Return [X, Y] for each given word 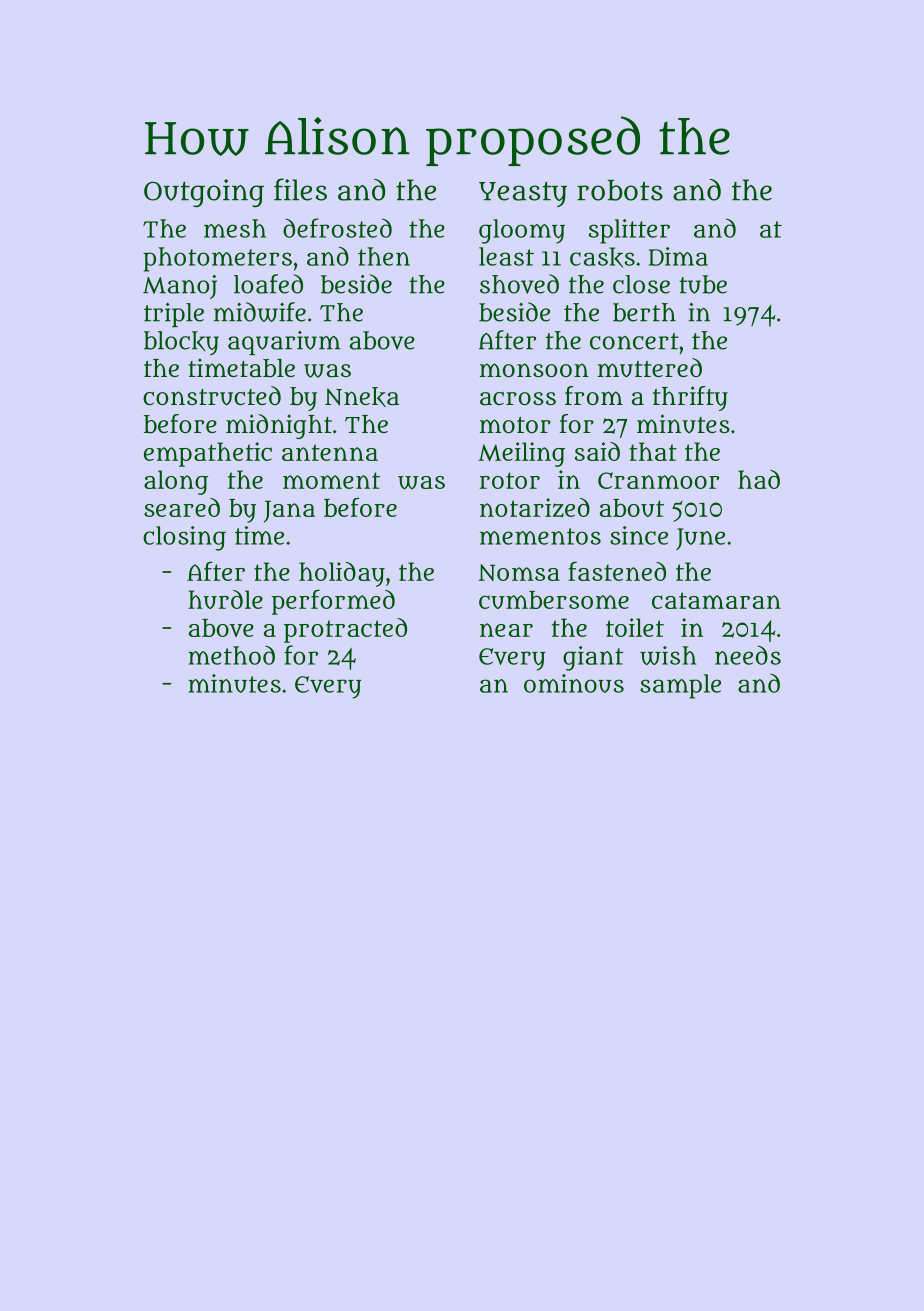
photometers [217, 259]
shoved [519, 284]
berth [644, 312]
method [231, 655]
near [506, 630]
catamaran [716, 600]
